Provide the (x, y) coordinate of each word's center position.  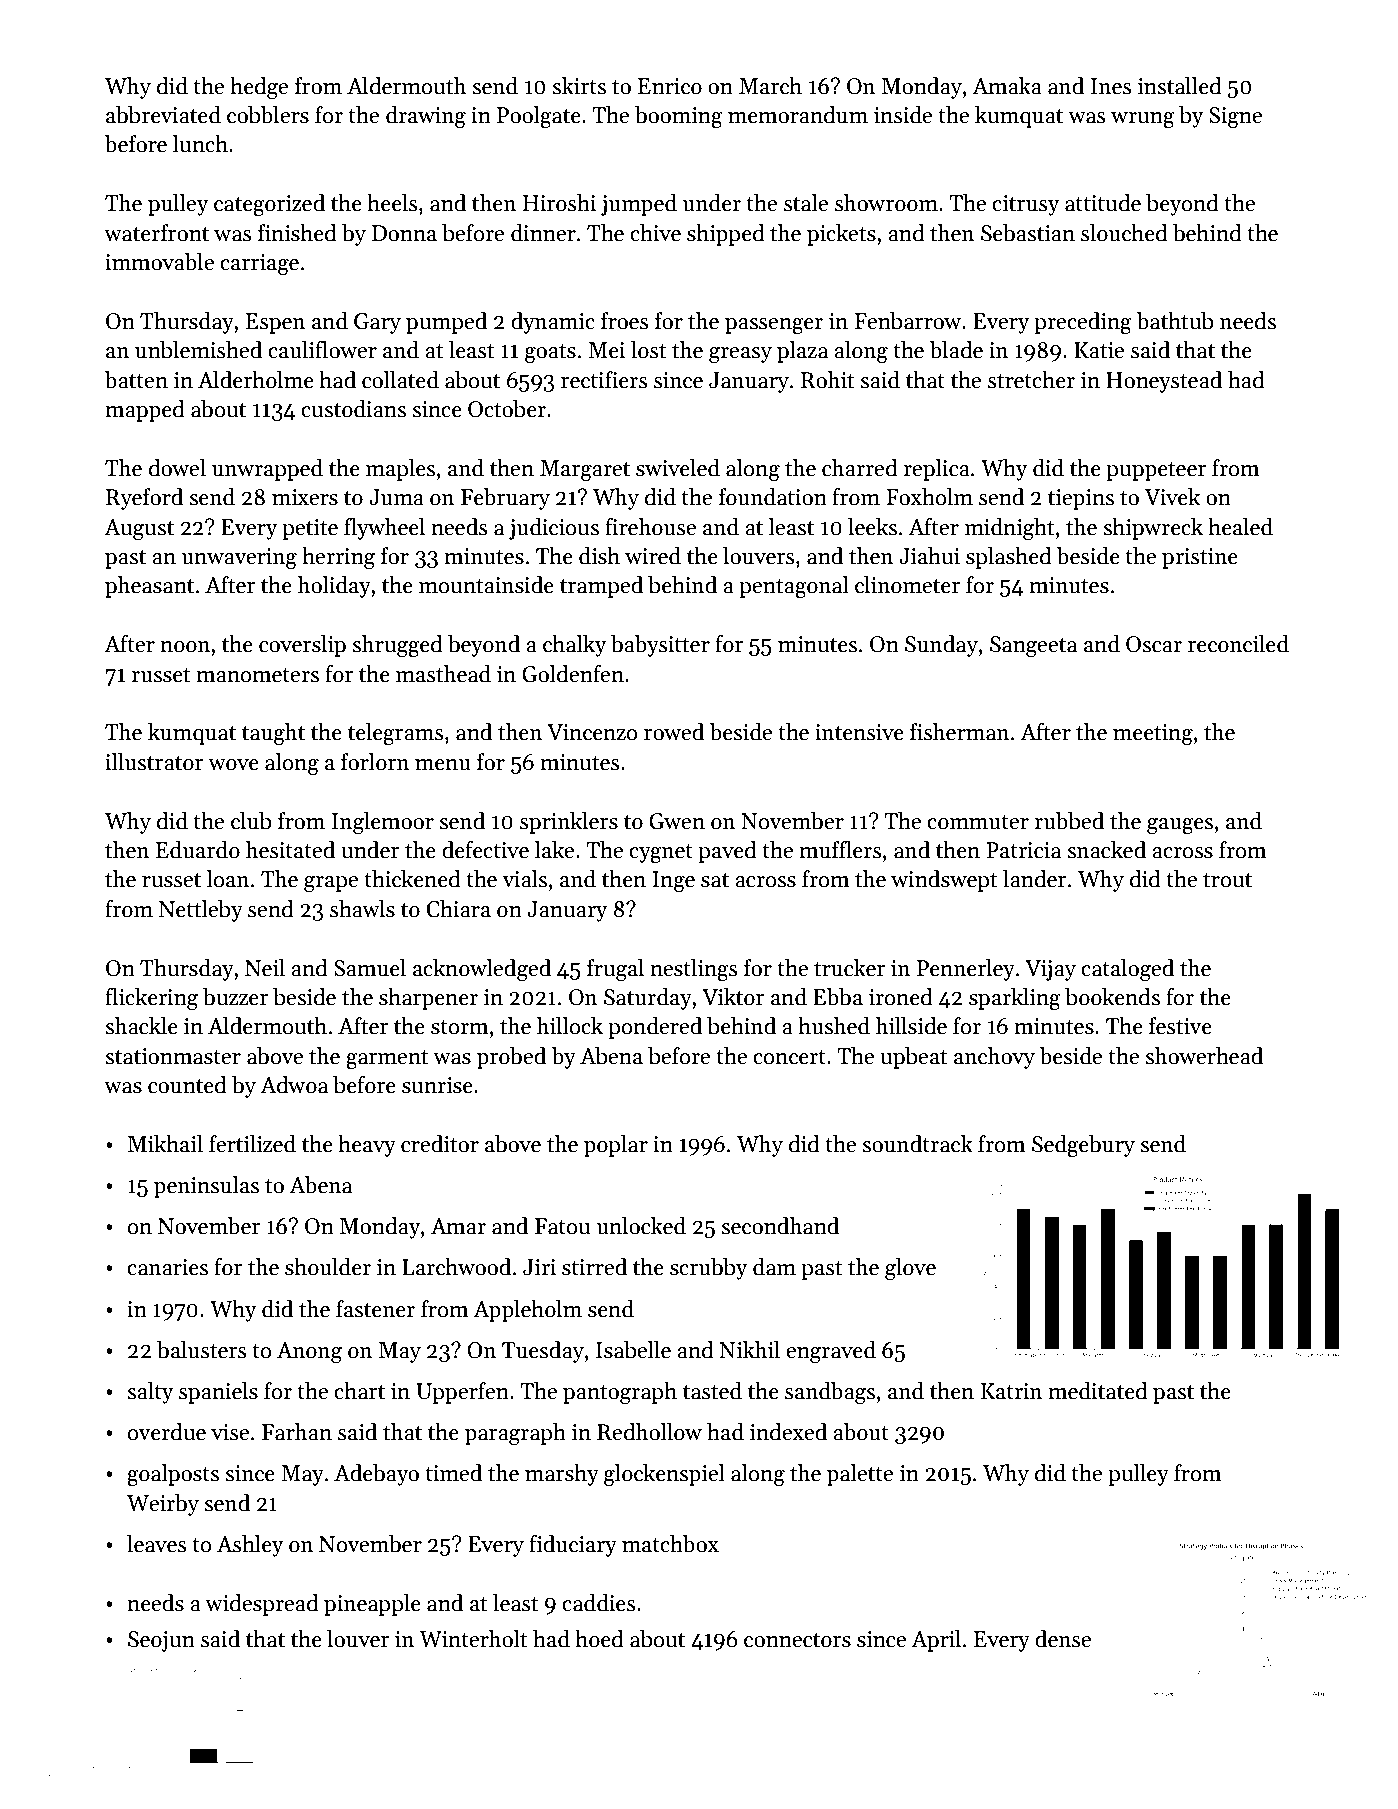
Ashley (250, 1546)
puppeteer (1156, 471)
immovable (159, 262)
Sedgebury (1083, 1146)
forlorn (375, 762)
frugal (615, 970)
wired (653, 556)
